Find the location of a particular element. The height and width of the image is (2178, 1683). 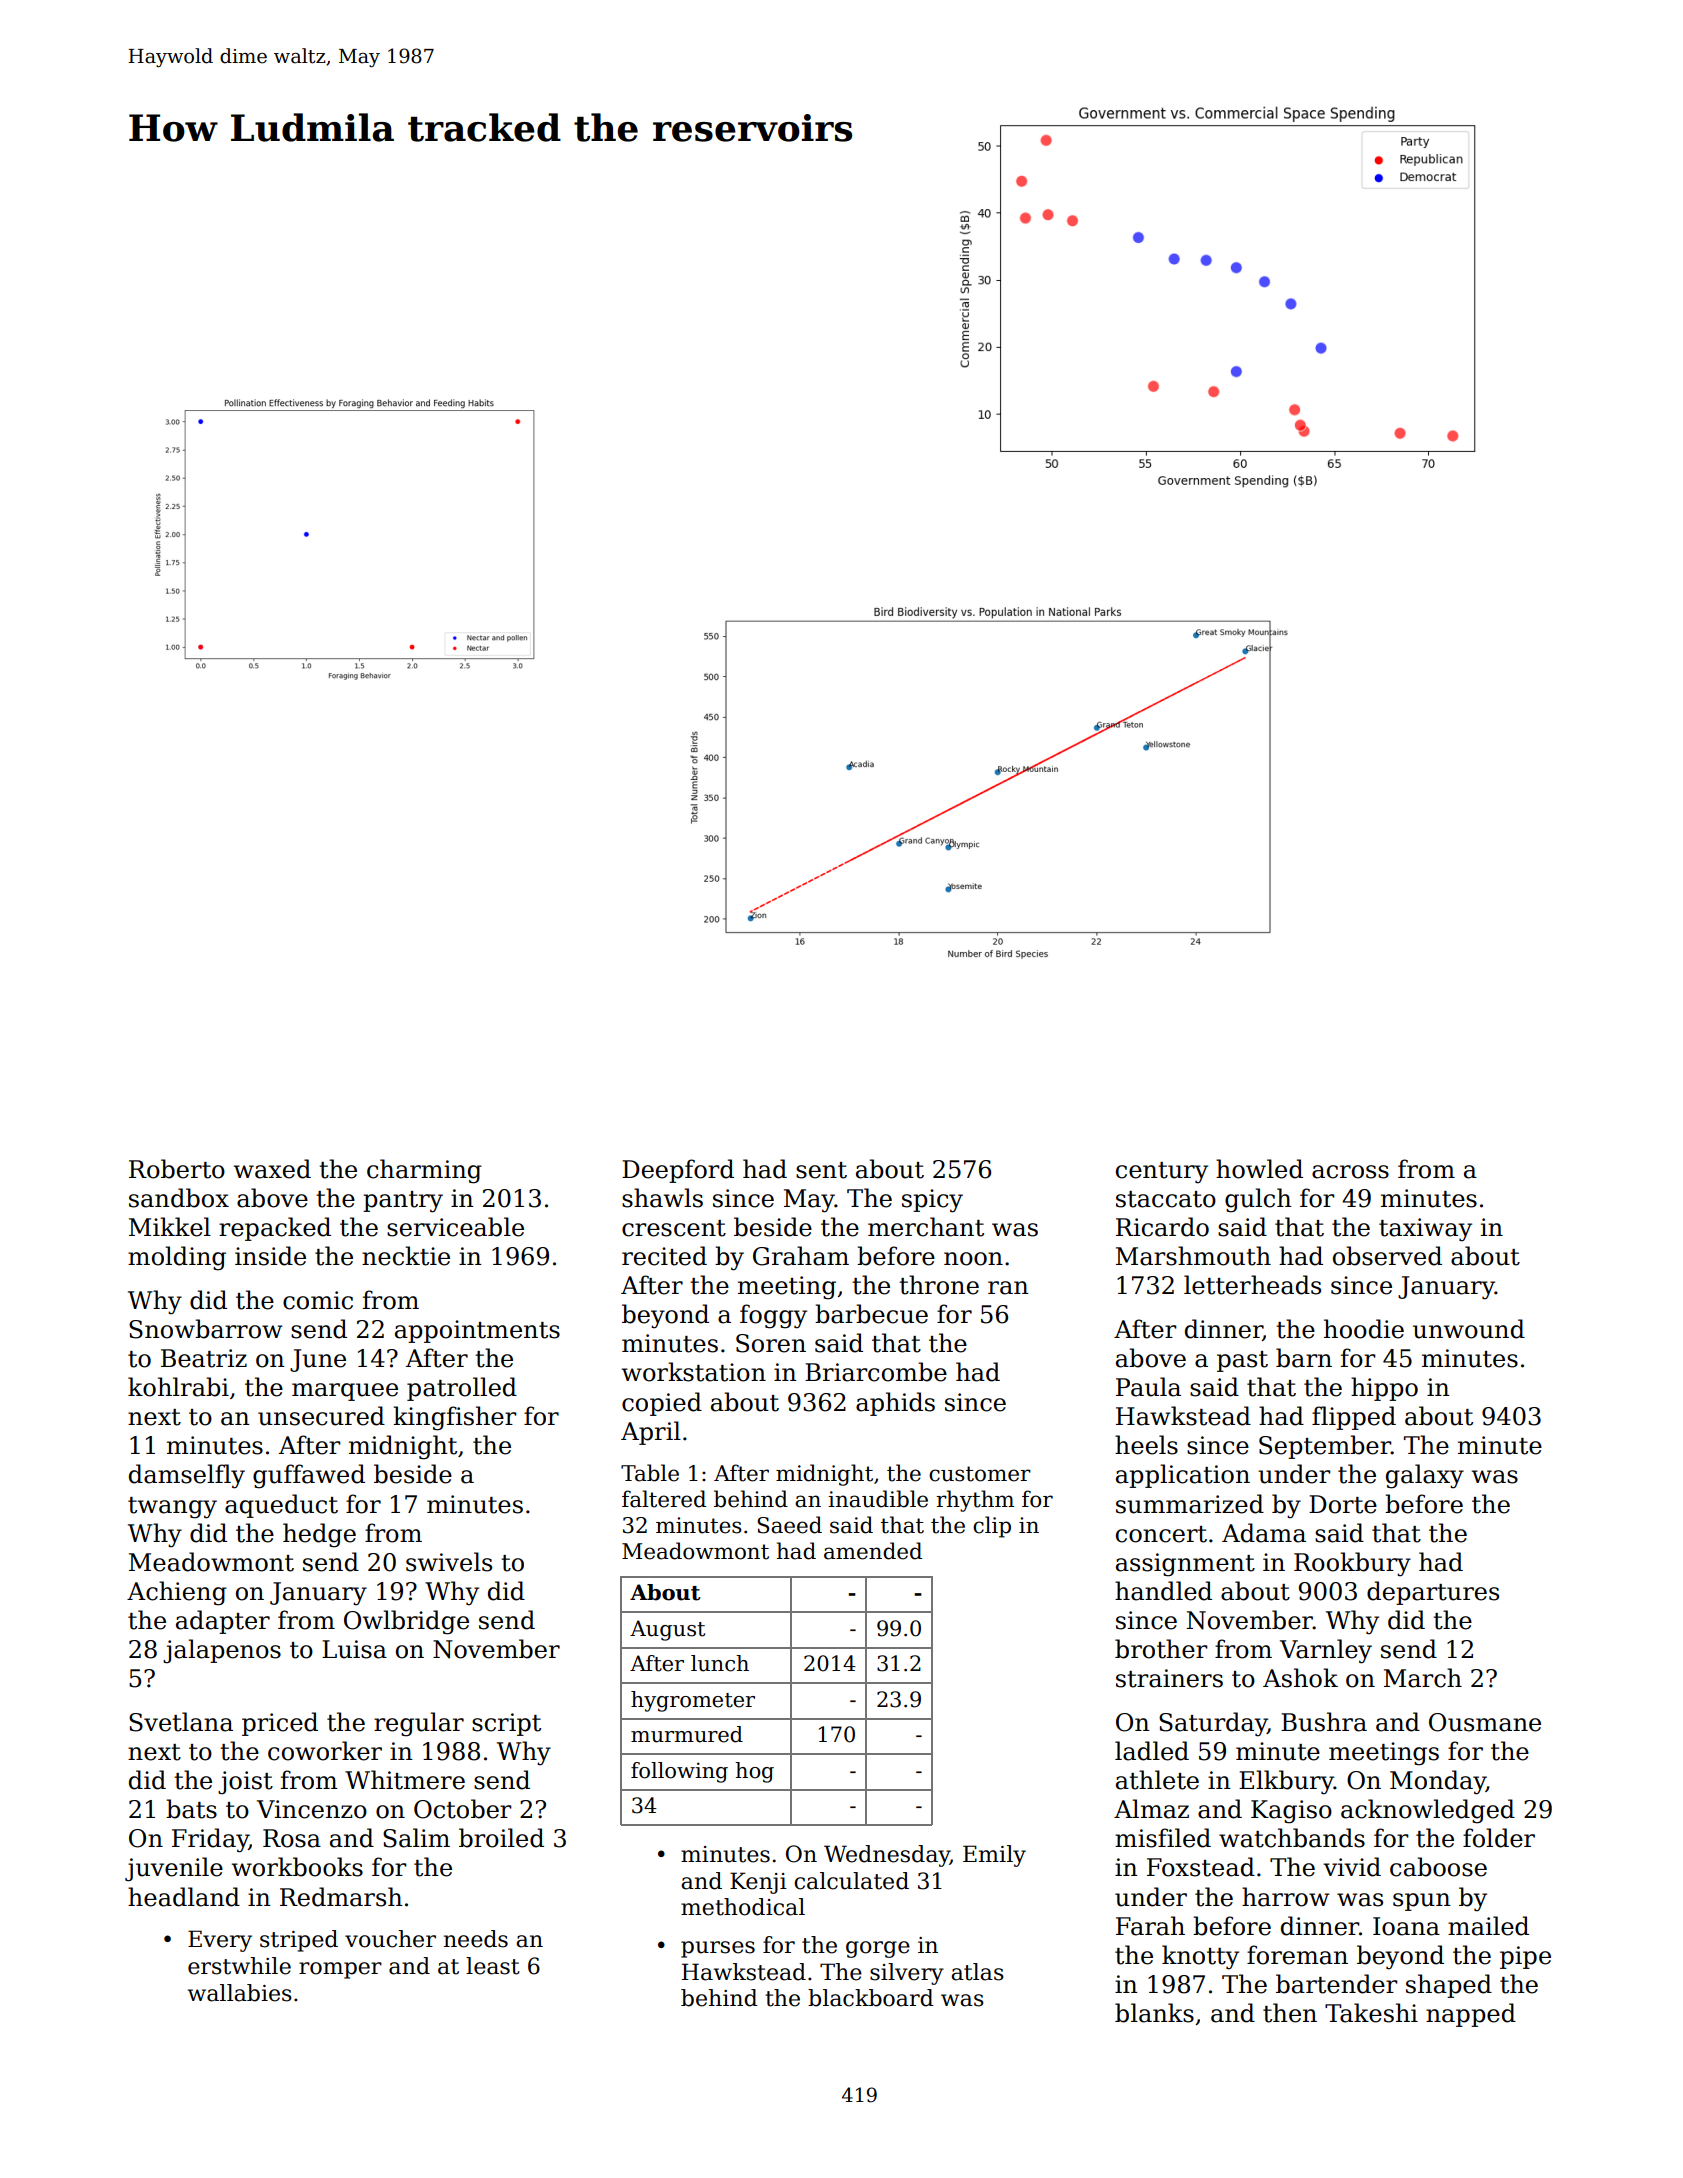

Ousmane is located at coordinates (1485, 1722).
